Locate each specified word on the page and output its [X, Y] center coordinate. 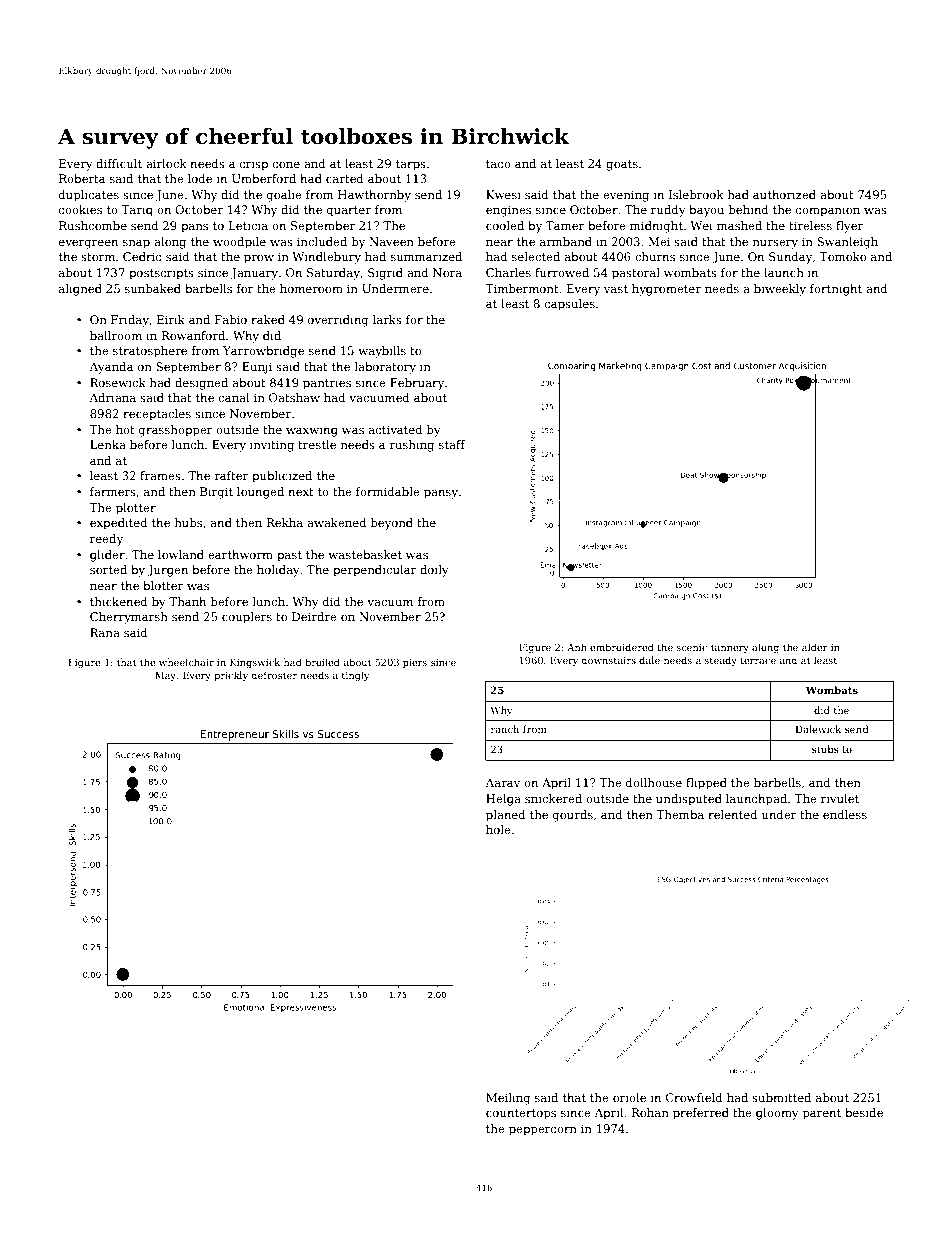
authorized [784, 194]
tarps [411, 165]
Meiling [508, 1099]
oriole [629, 1097]
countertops [521, 1114]
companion [828, 211]
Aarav [502, 782]
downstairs [608, 660]
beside [864, 1112]
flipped [706, 784]
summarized [426, 256]
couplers [247, 618]
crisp [254, 165]
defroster [274, 675]
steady [721, 661]
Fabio [231, 319]
